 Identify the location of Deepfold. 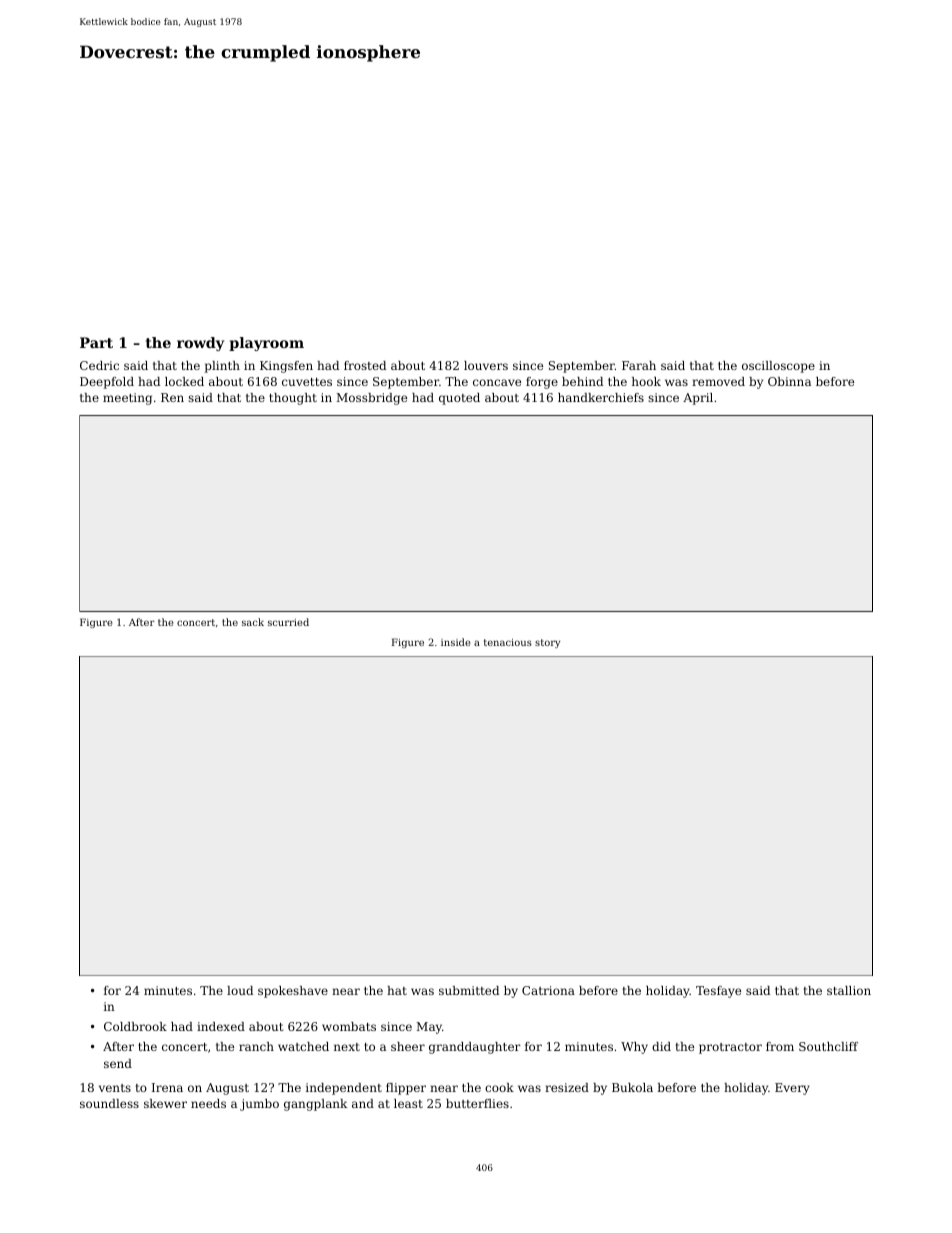
(107, 383).
